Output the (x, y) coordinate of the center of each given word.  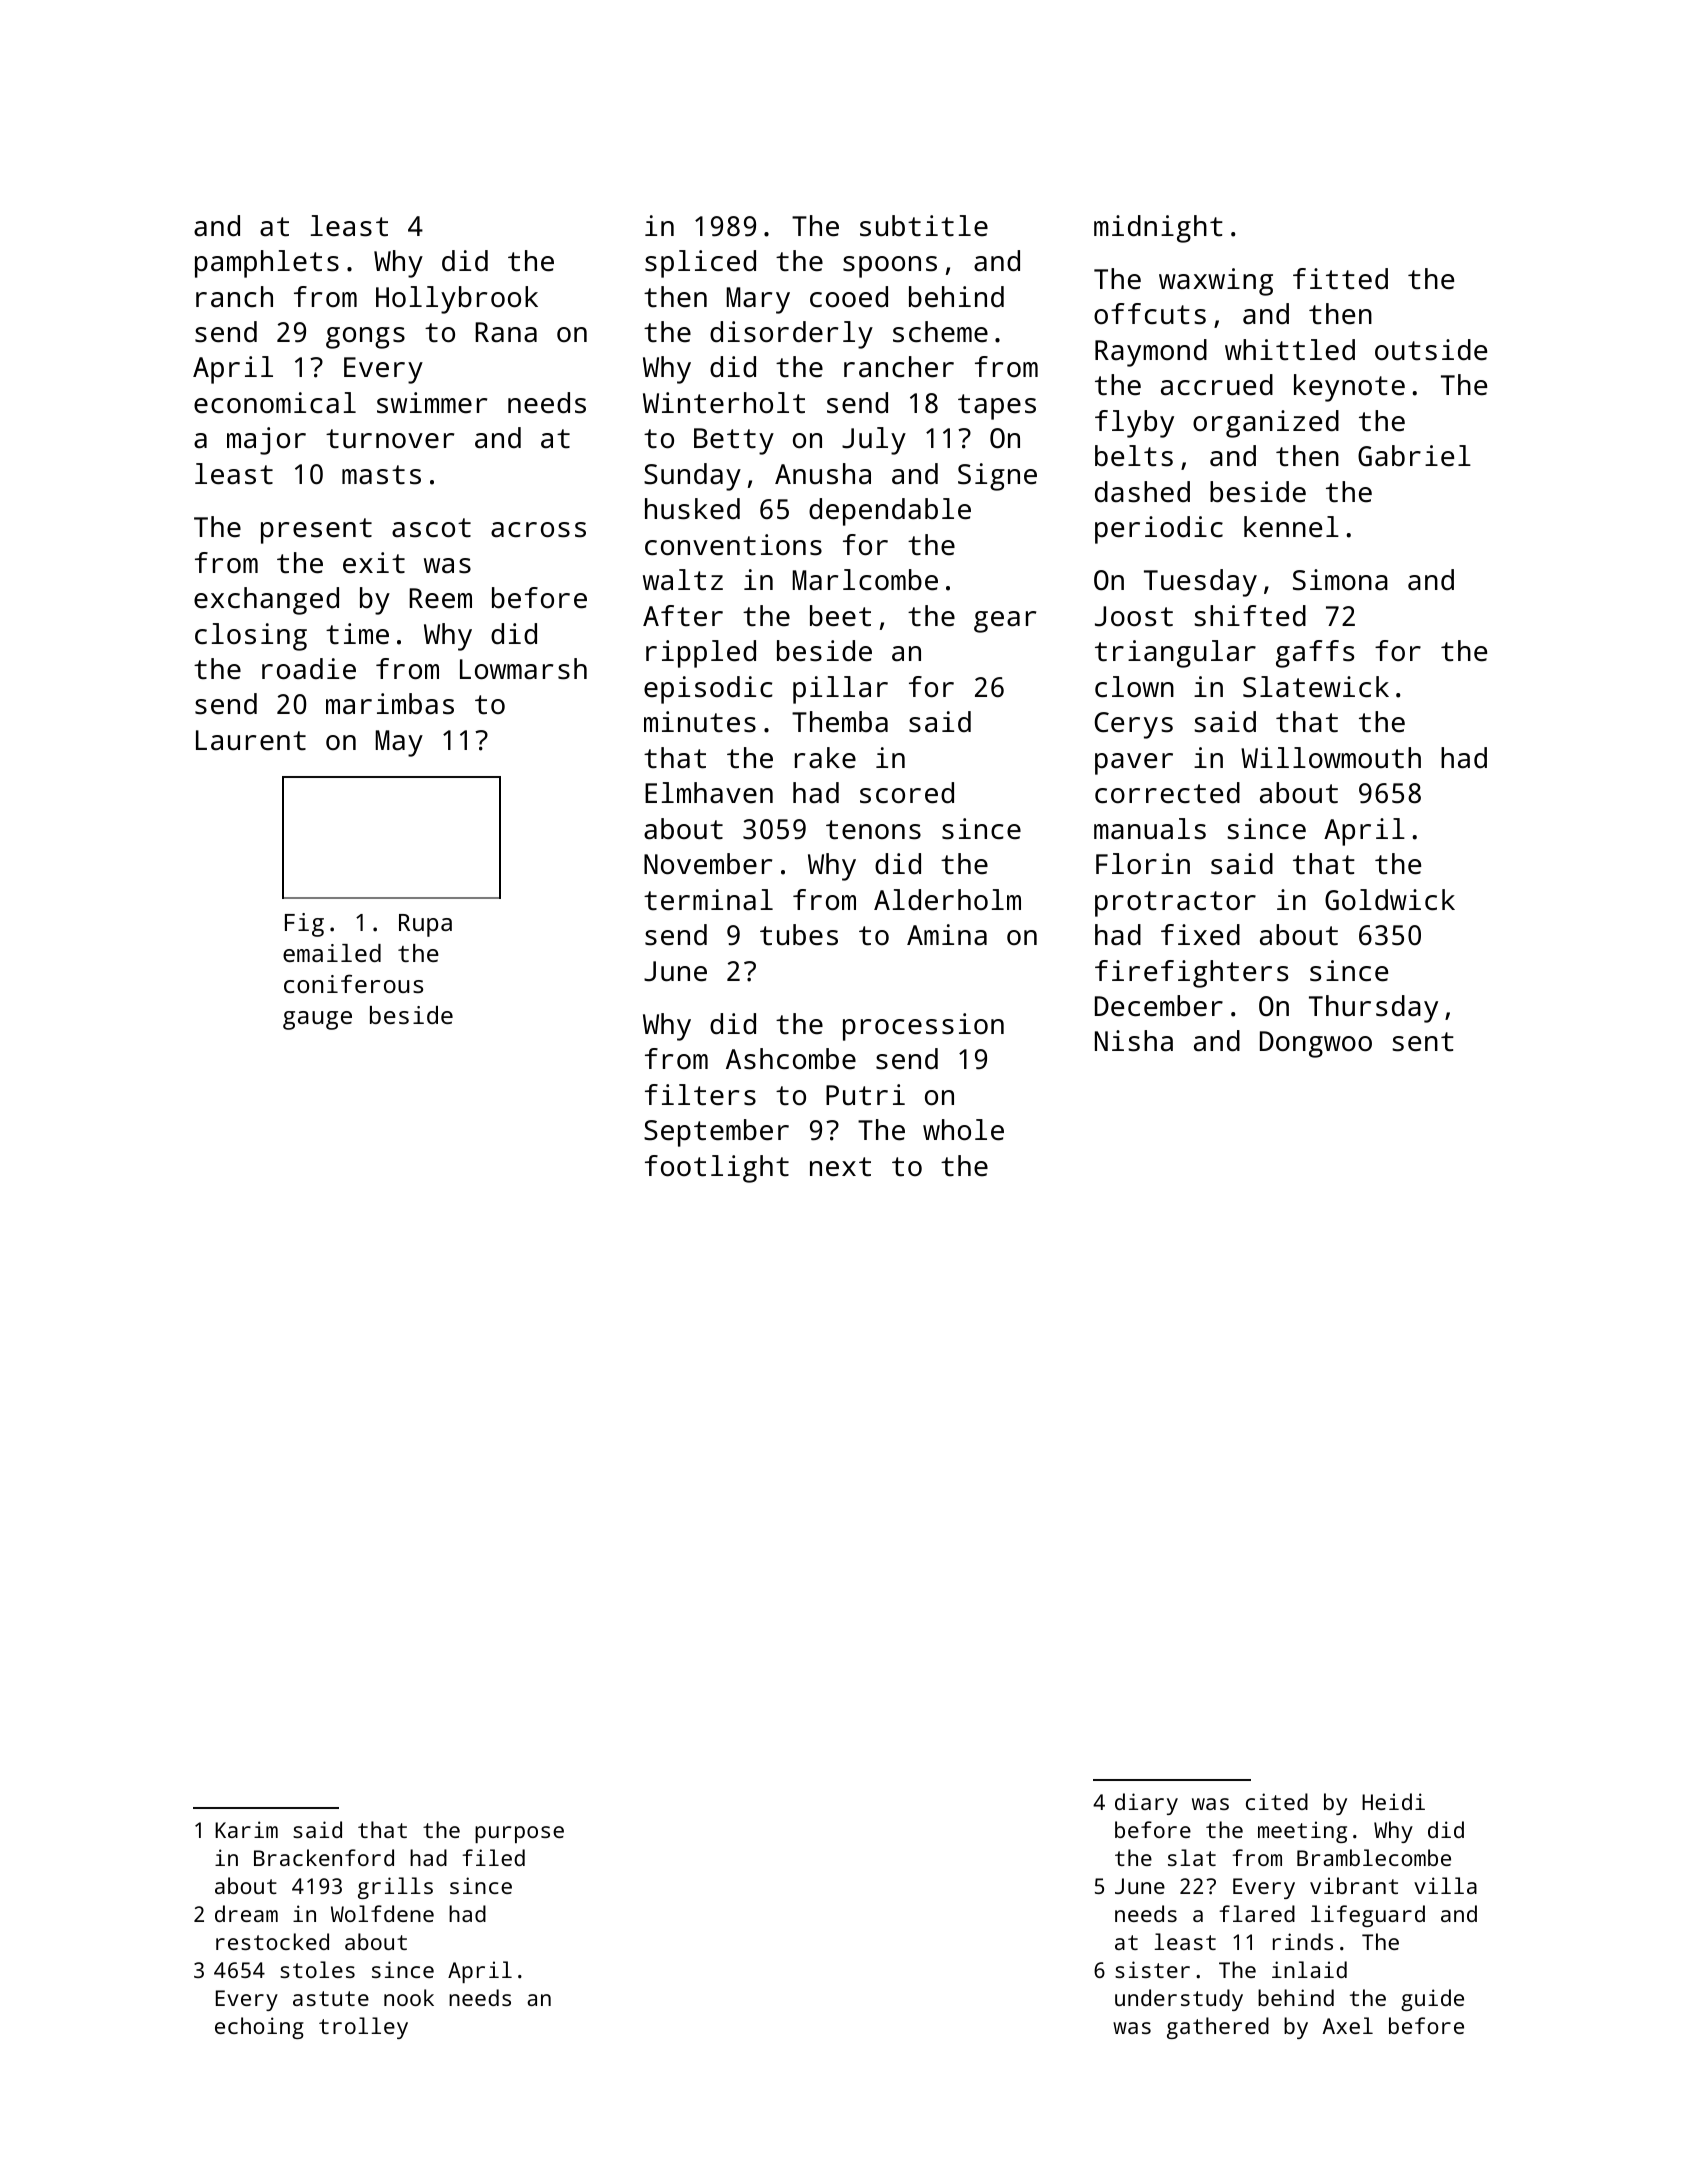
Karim (246, 1829)
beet (840, 616)
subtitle (924, 226)
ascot (431, 528)
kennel (1291, 527)
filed (493, 1857)
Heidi (1393, 1801)
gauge (317, 1020)
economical (275, 403)
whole (963, 1130)
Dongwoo (1316, 1044)
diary (1146, 1804)
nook (409, 1997)
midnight (1158, 229)
